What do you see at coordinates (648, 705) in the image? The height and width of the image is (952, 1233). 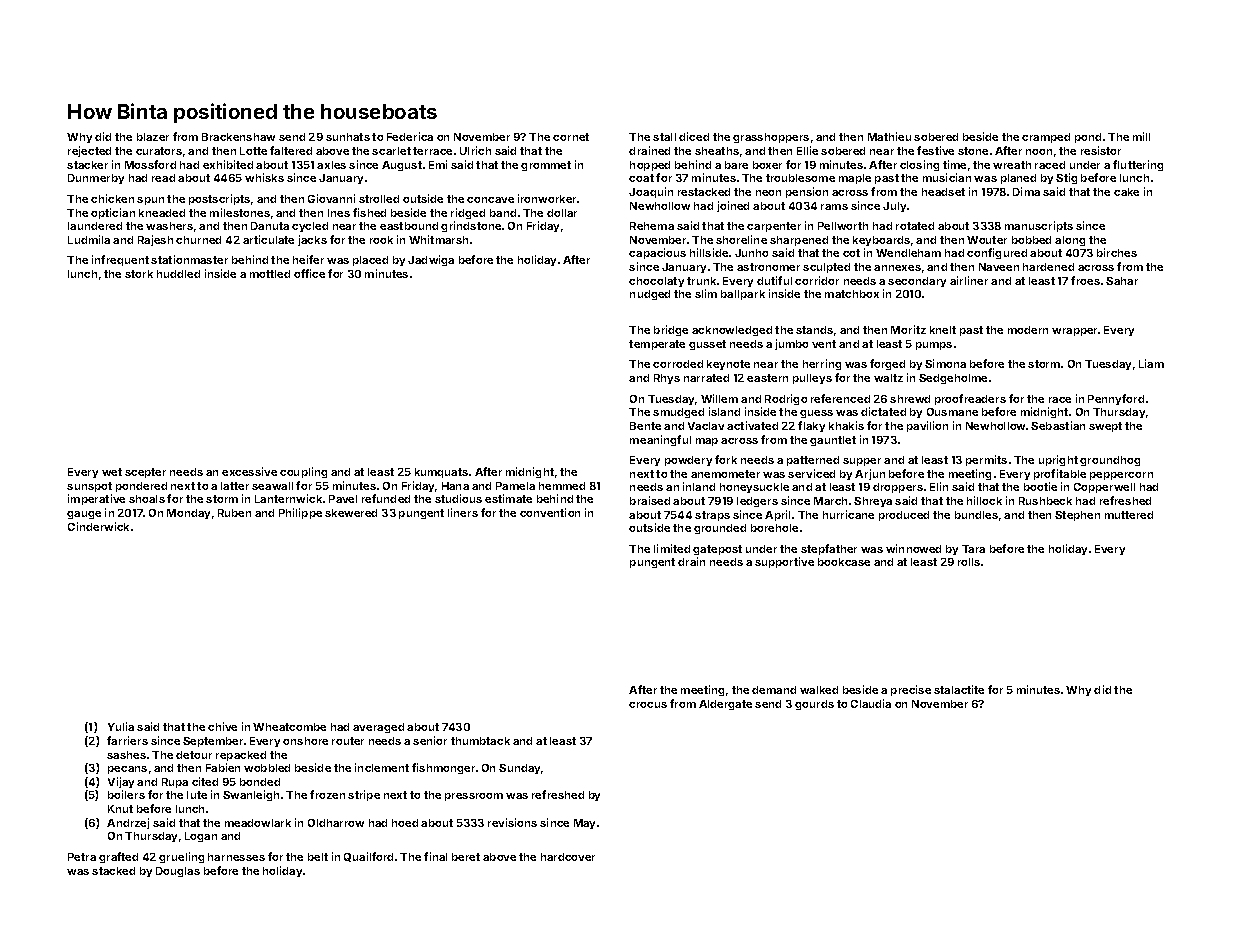 I see `crocus` at bounding box center [648, 705].
